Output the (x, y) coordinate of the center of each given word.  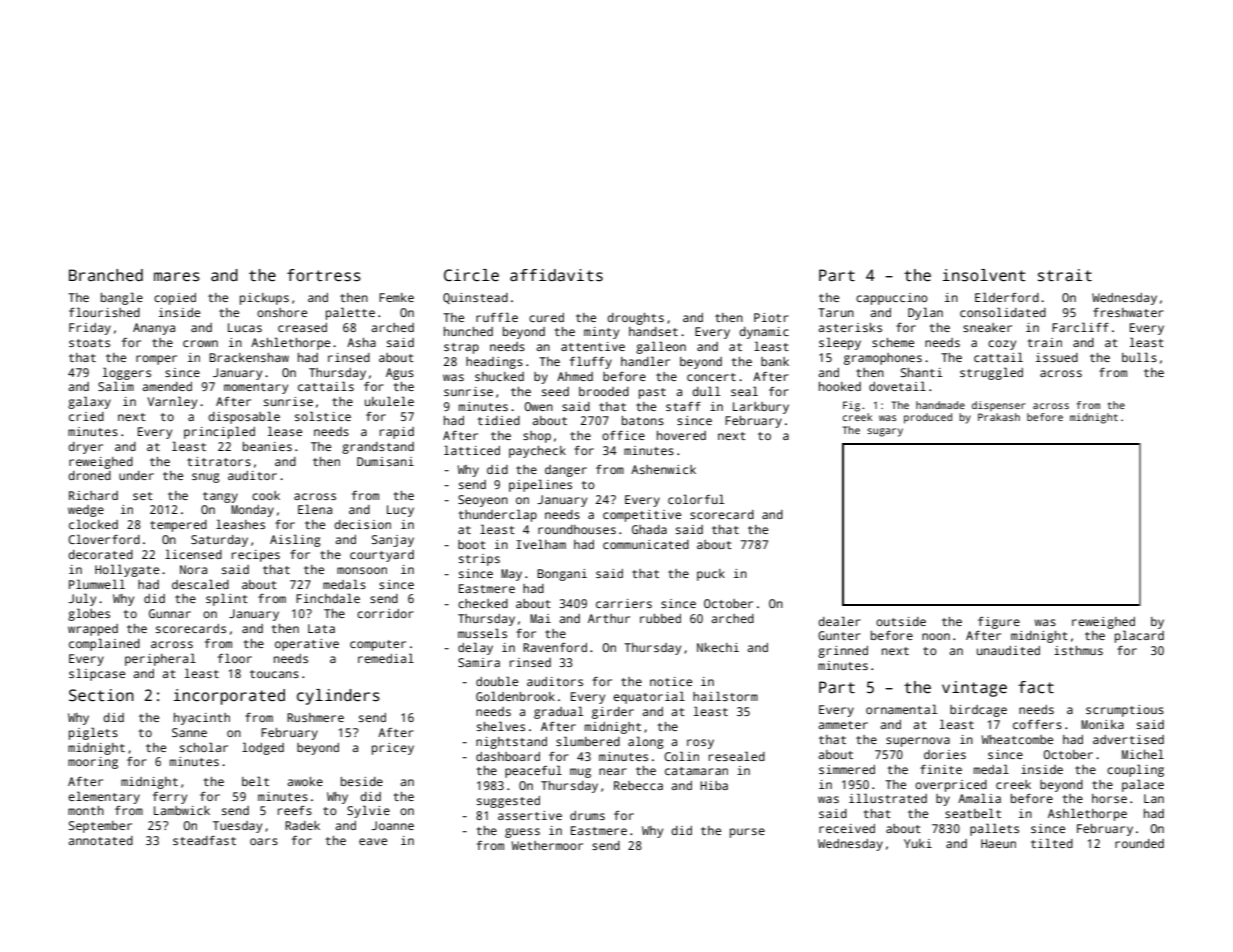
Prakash (999, 417)
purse (747, 833)
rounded (1139, 843)
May (511, 575)
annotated (100, 840)
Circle (471, 275)
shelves (501, 726)
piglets (93, 733)
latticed (472, 450)
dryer (85, 448)
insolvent (984, 275)
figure (999, 623)
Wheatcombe (1017, 739)
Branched (106, 275)
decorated (100, 554)
